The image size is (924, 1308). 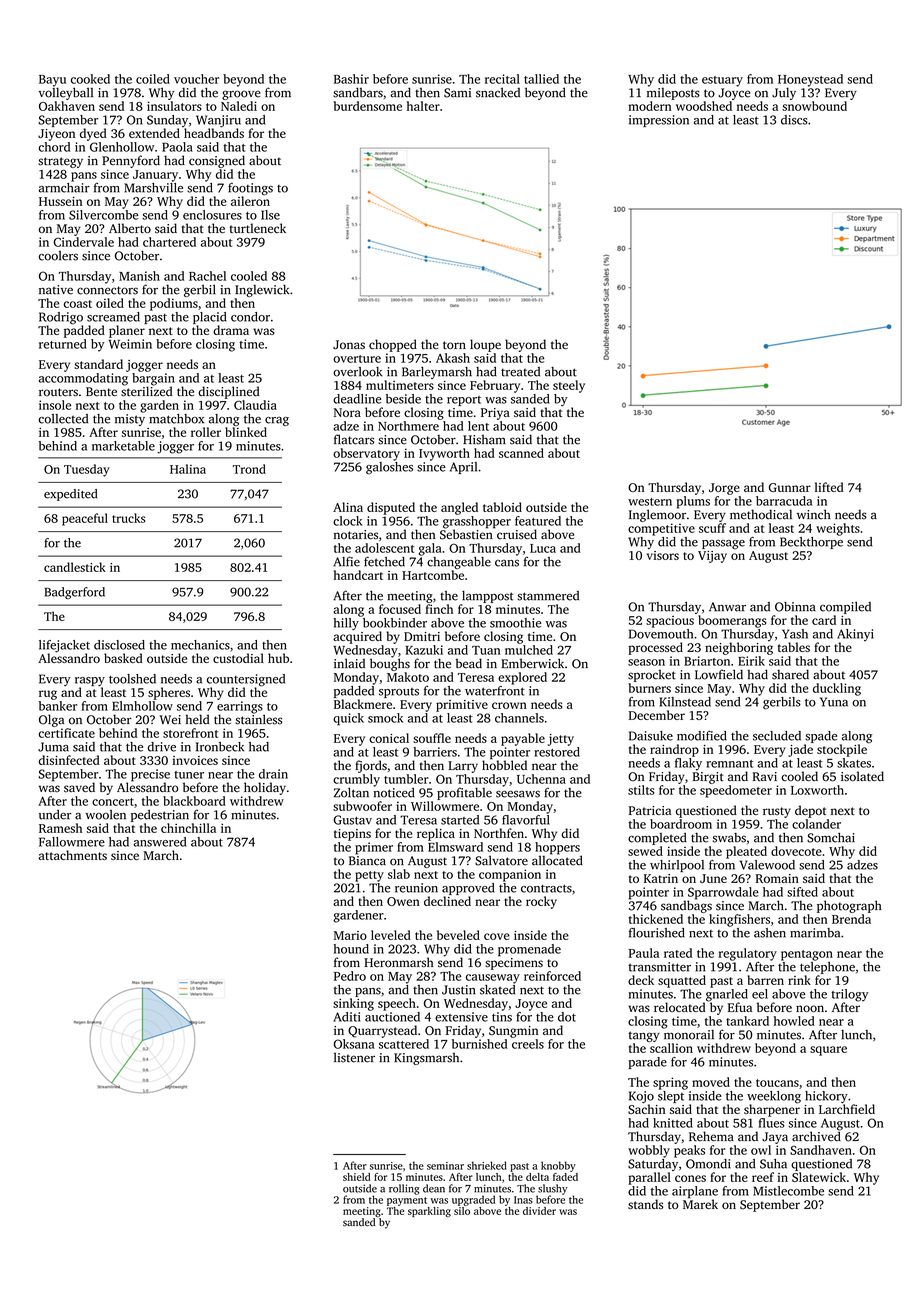 What do you see at coordinates (722, 81) in the screenshot?
I see `estuary` at bounding box center [722, 81].
